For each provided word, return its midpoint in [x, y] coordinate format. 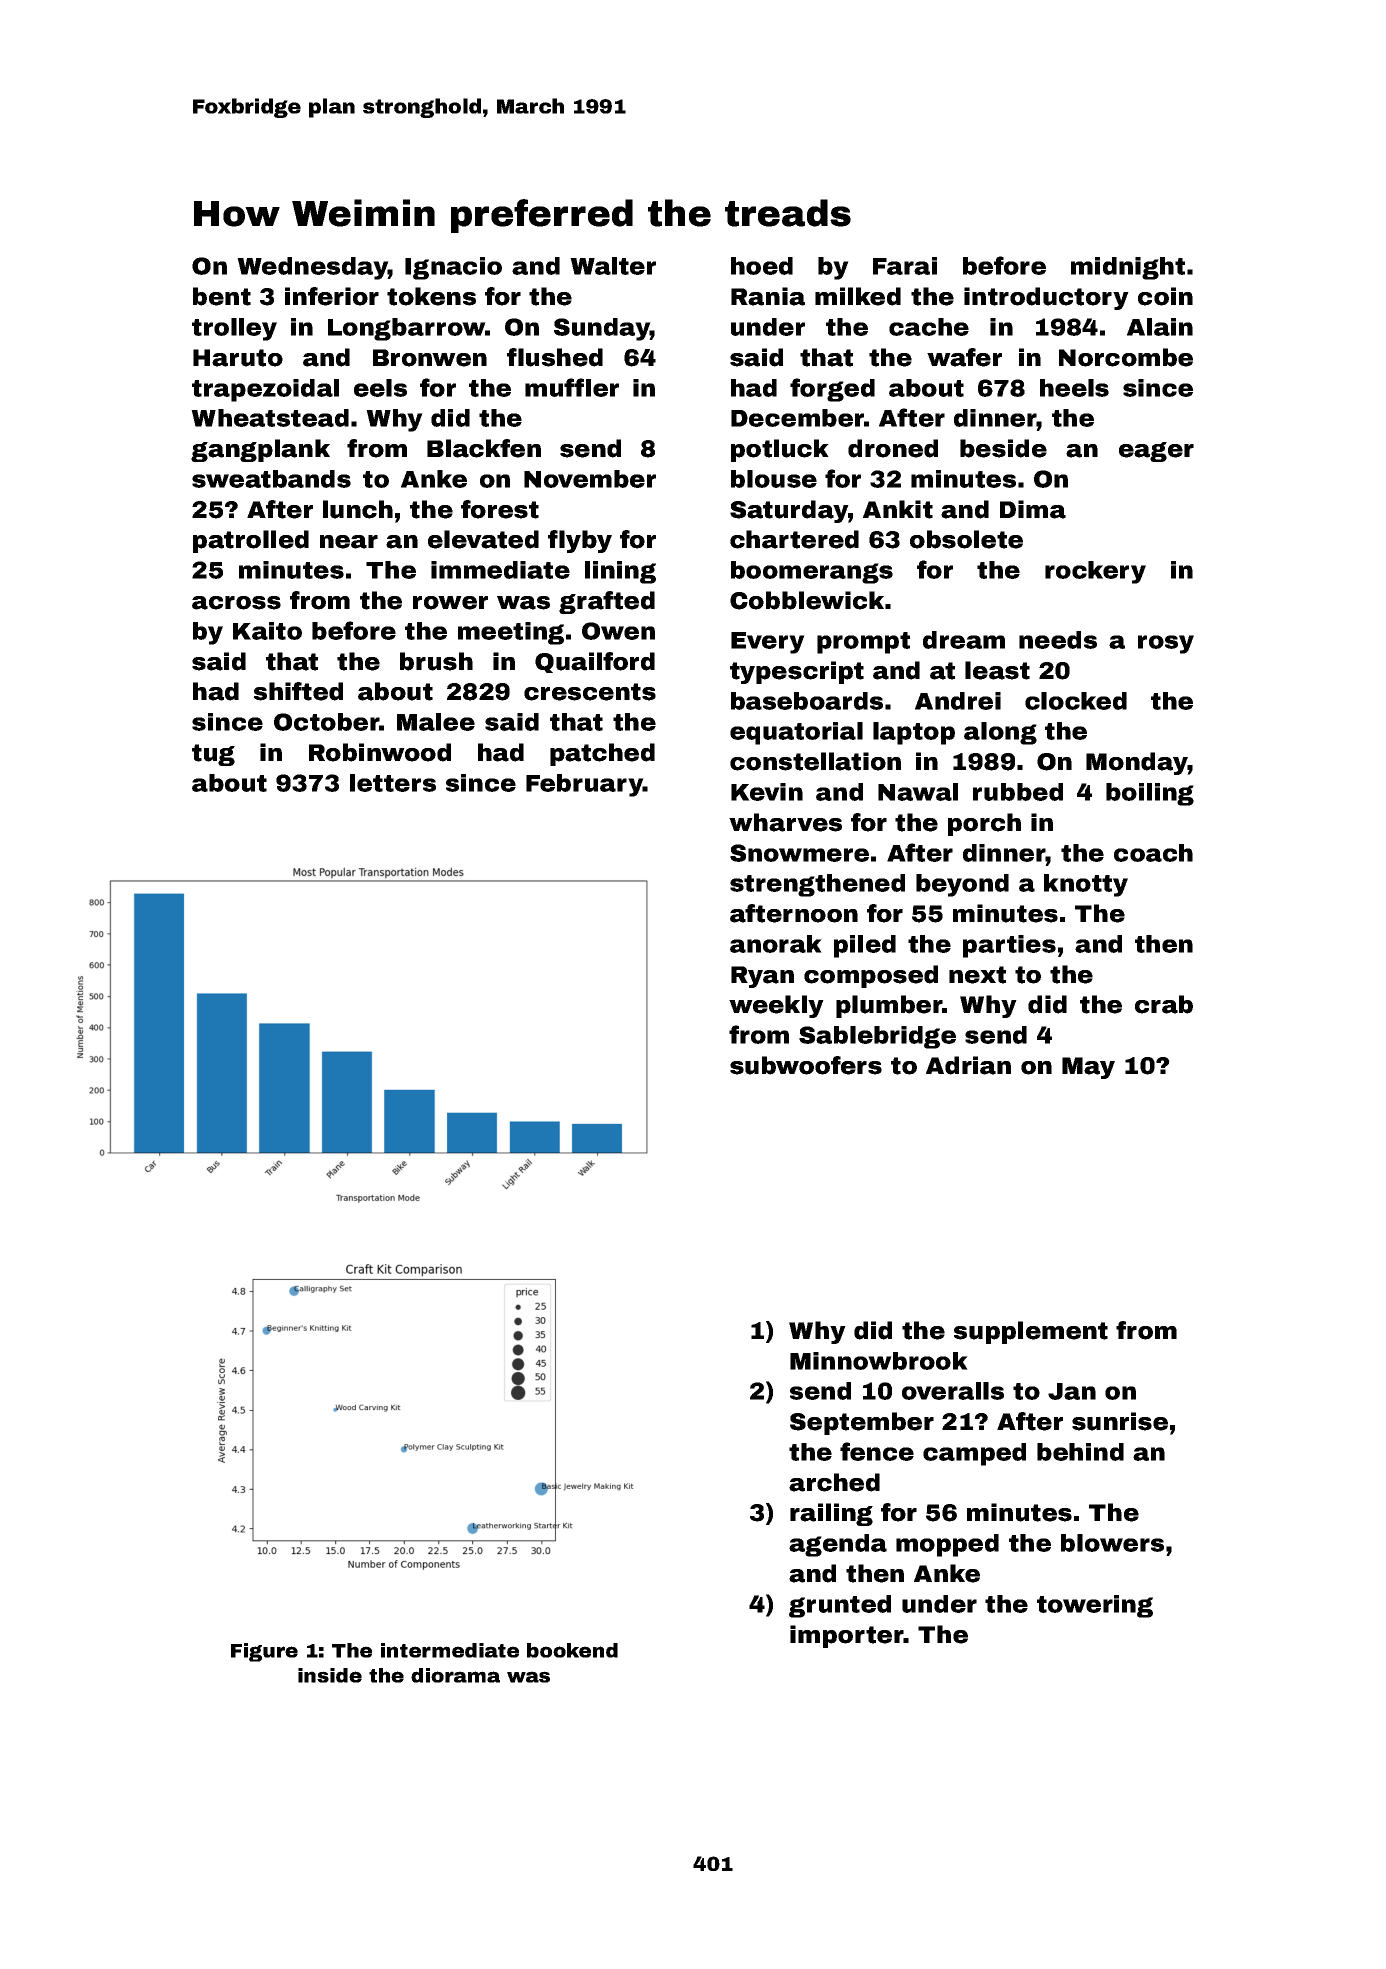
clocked [1076, 701]
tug [213, 755]
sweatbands [271, 479]
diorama [455, 1675]
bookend [572, 1650]
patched [602, 754]
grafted [607, 602]
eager [1156, 452]
